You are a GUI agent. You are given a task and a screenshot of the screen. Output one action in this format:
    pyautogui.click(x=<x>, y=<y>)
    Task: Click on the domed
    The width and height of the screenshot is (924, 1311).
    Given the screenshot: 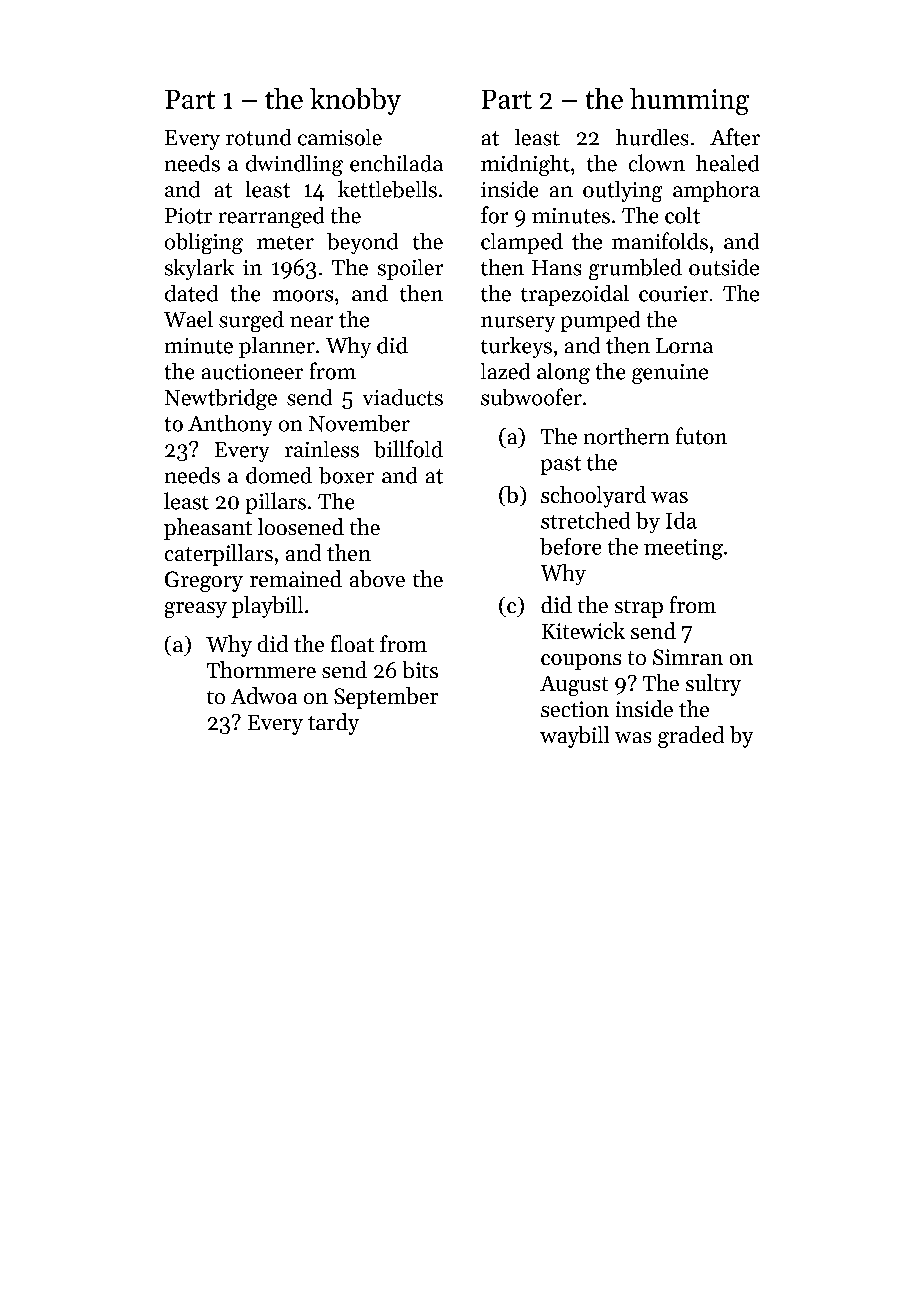 What is the action you would take?
    pyautogui.click(x=279, y=475)
